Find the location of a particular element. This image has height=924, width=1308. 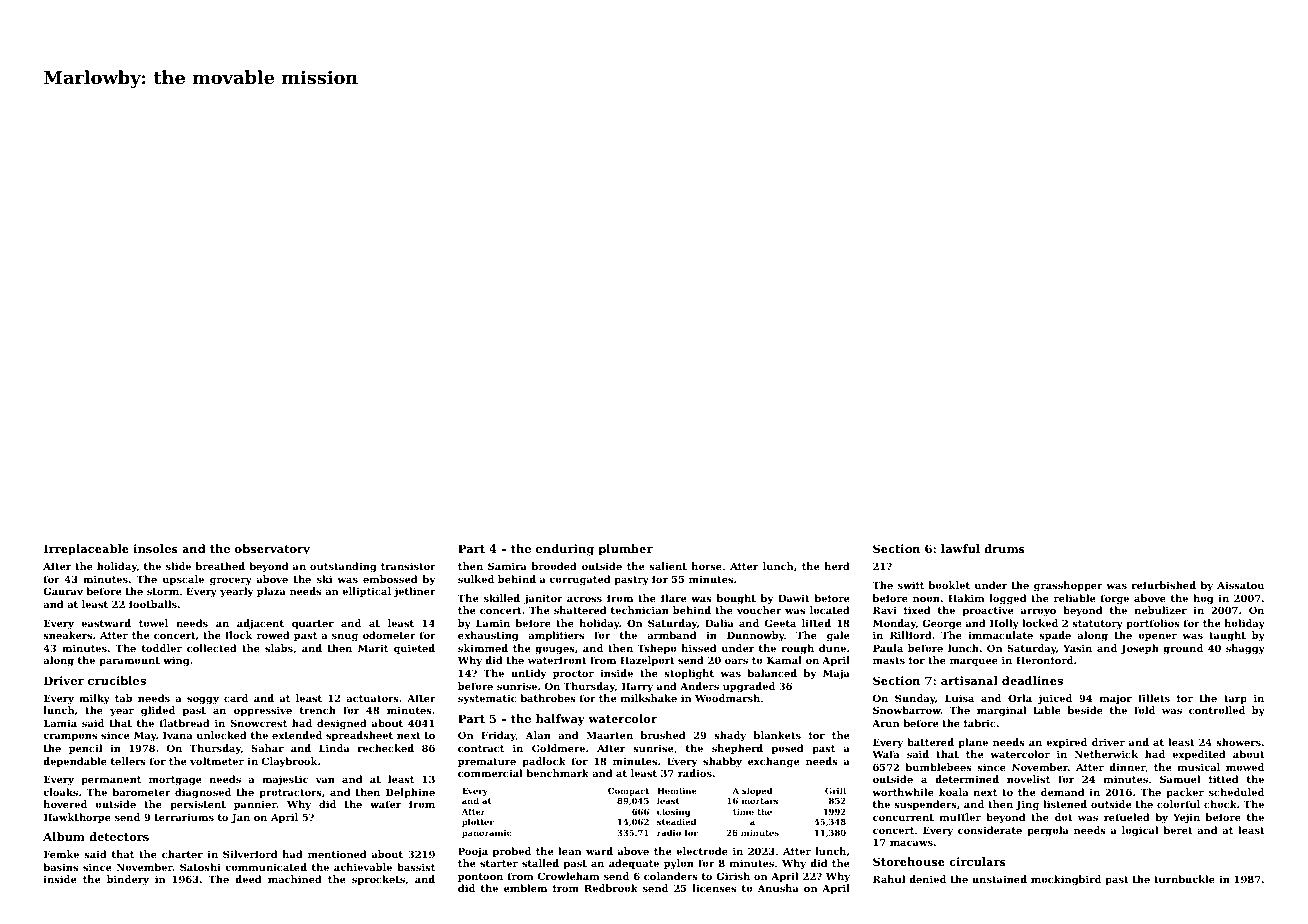

slide is located at coordinates (178, 566).
